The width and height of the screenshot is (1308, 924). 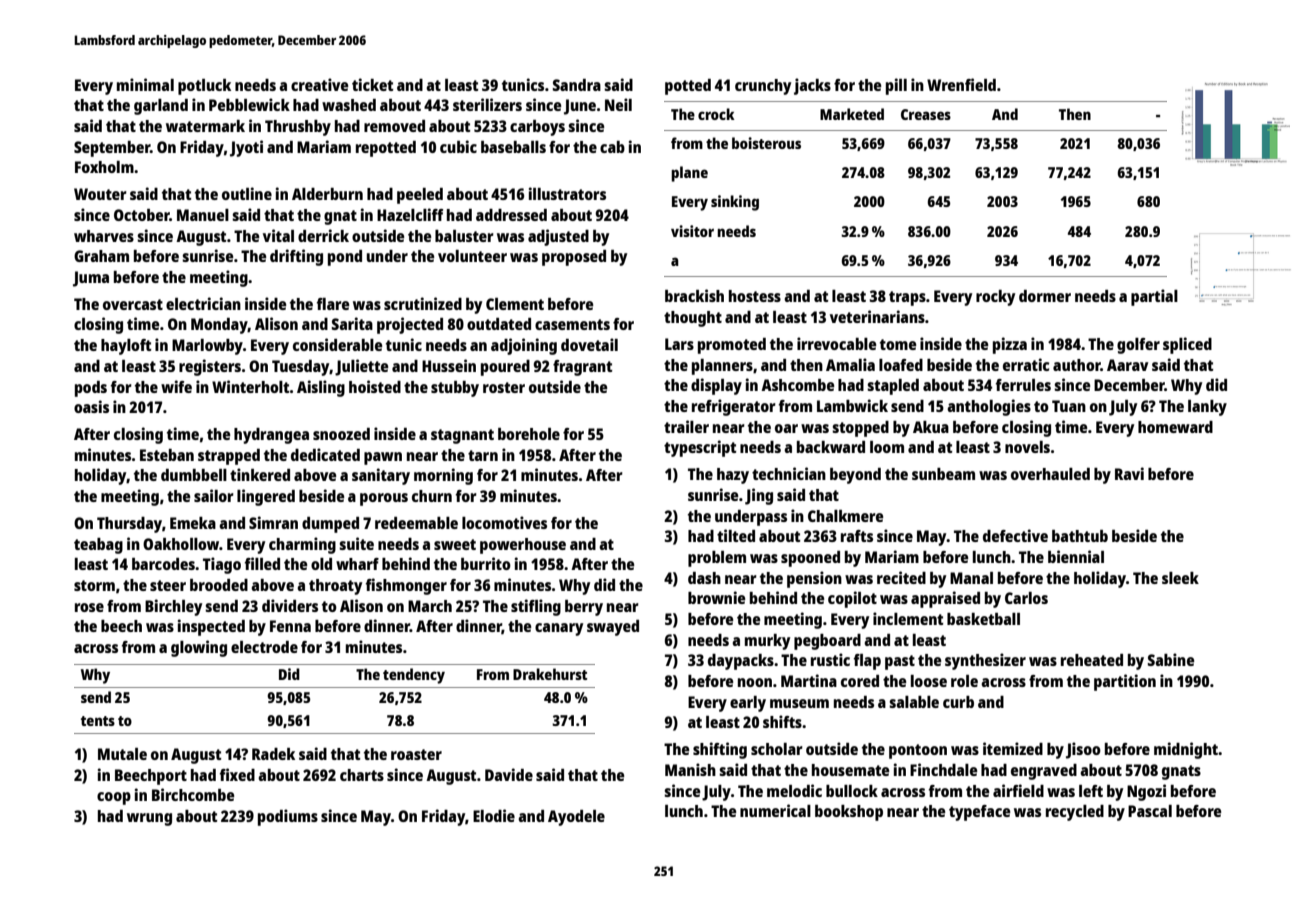 What do you see at coordinates (576, 818) in the screenshot?
I see `Ayodele` at bounding box center [576, 818].
